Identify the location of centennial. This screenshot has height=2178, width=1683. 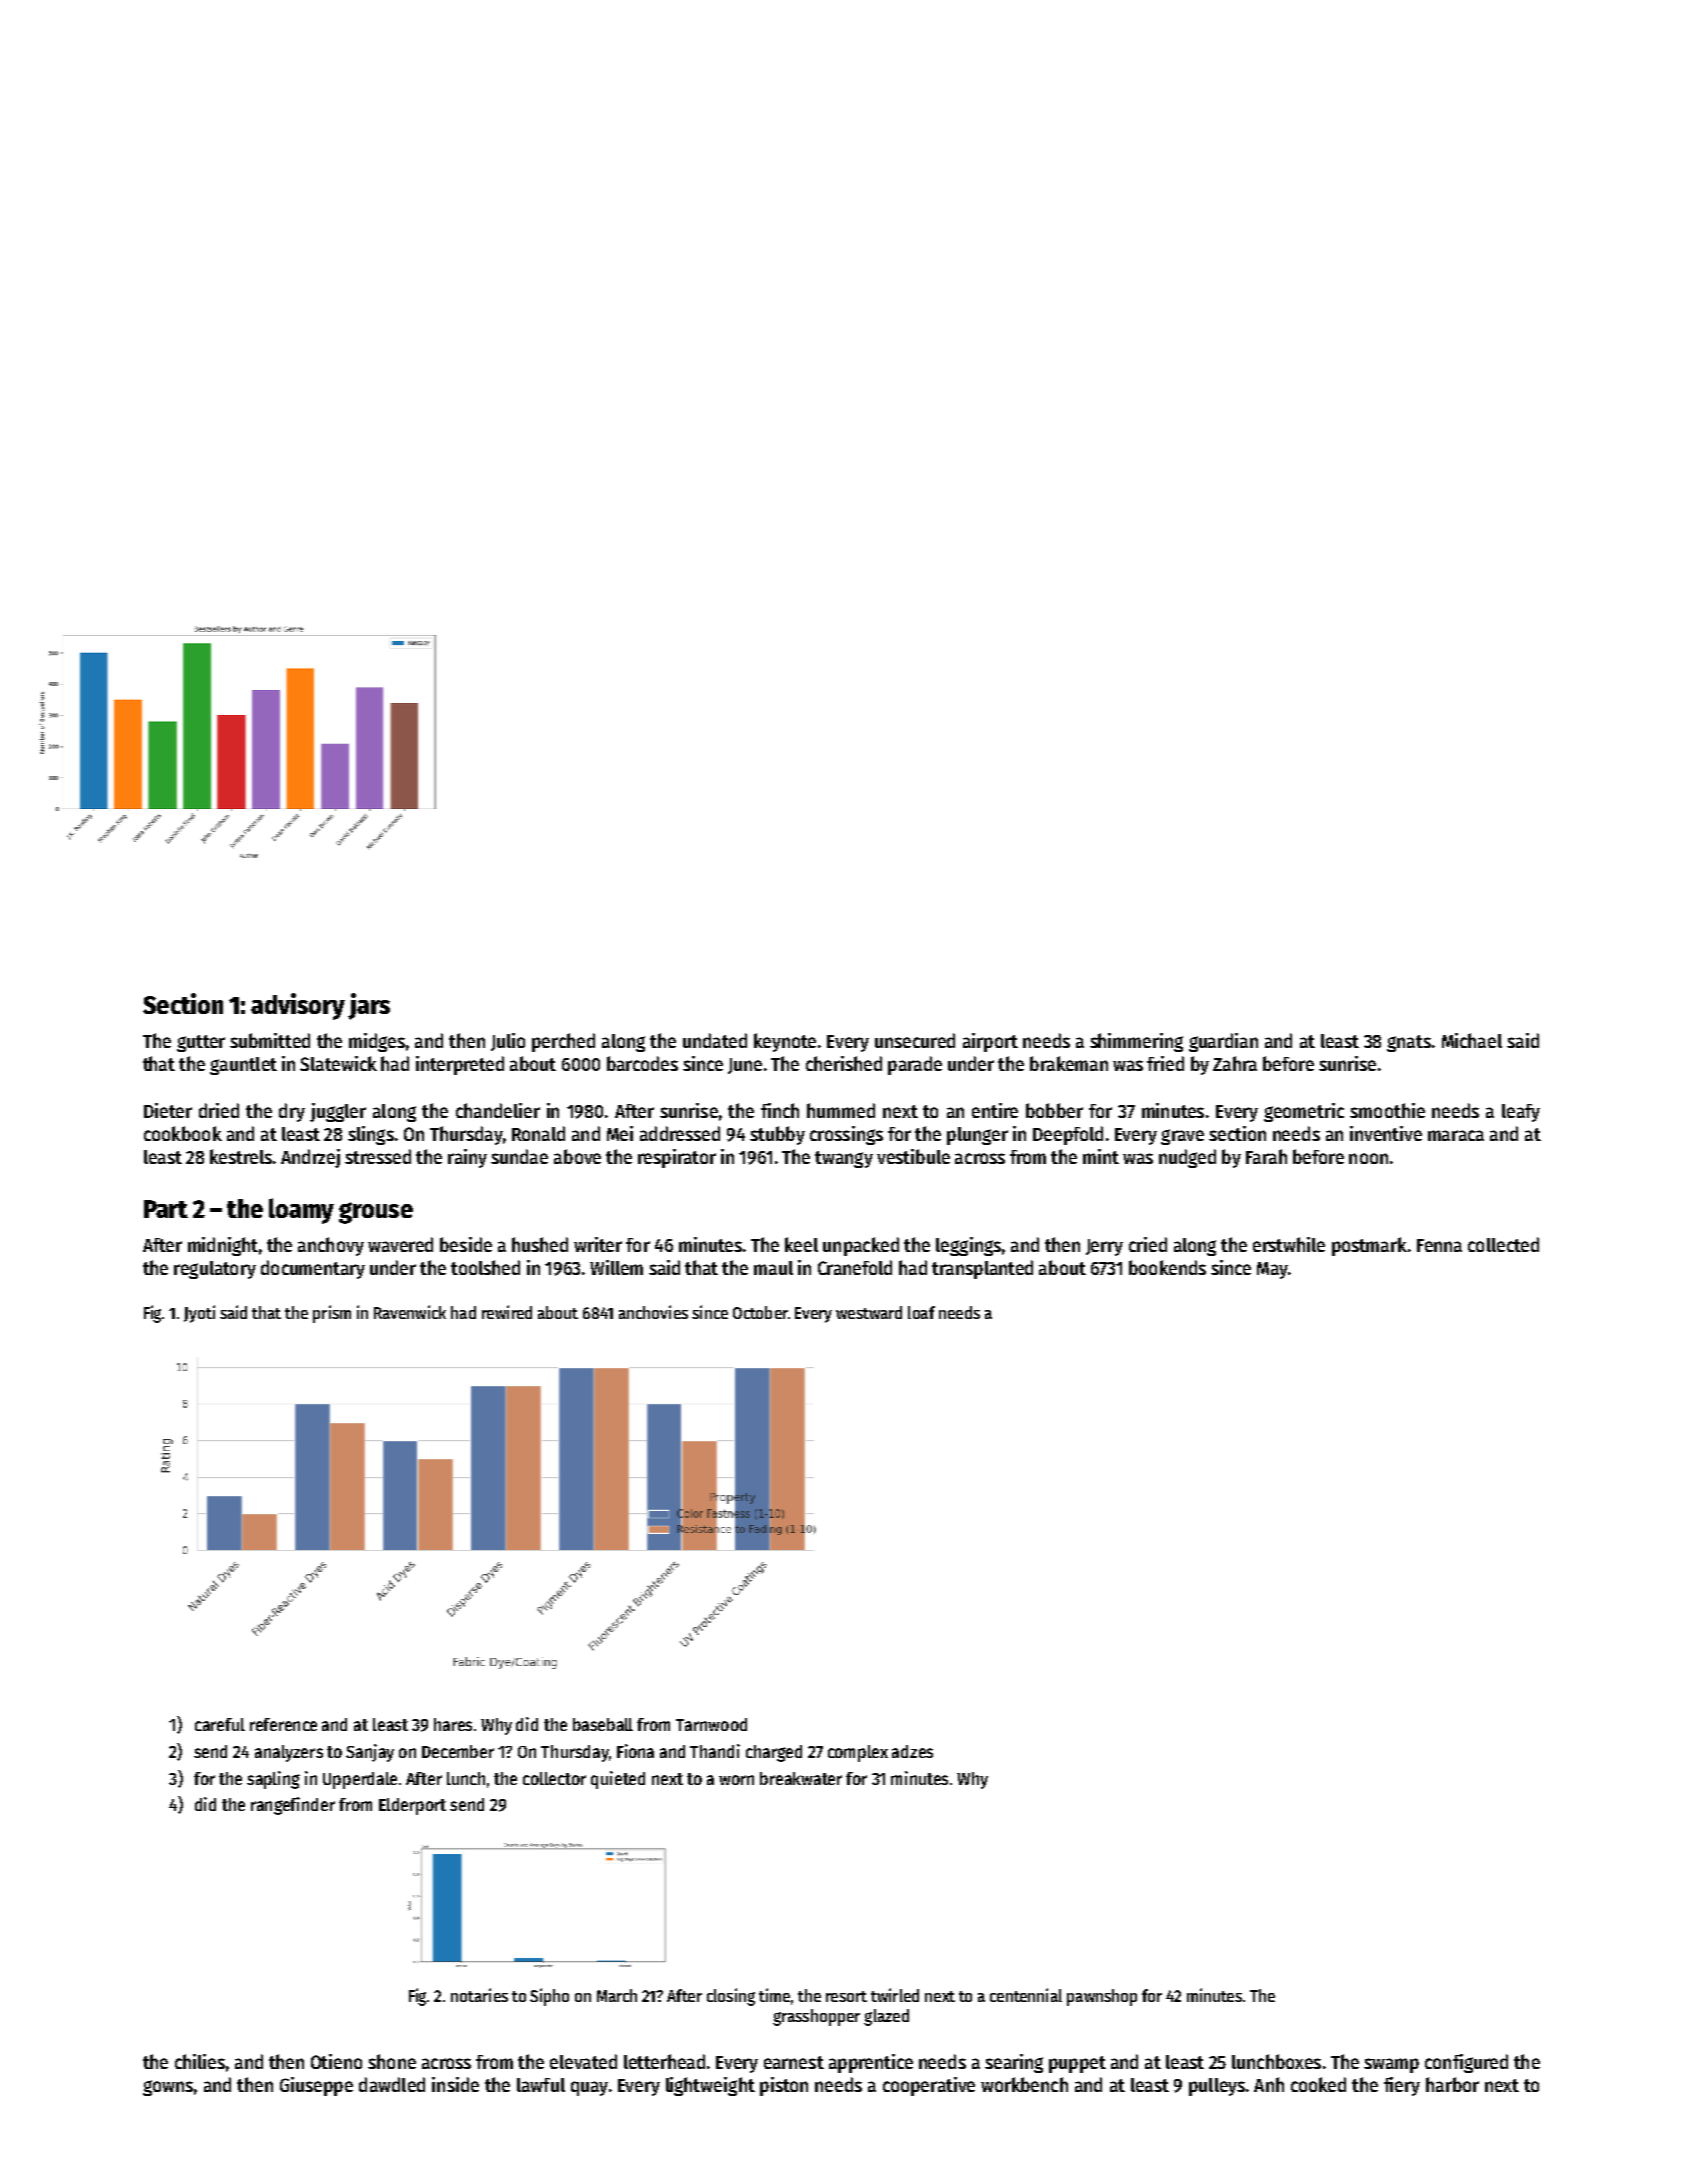
(1026, 1995).
